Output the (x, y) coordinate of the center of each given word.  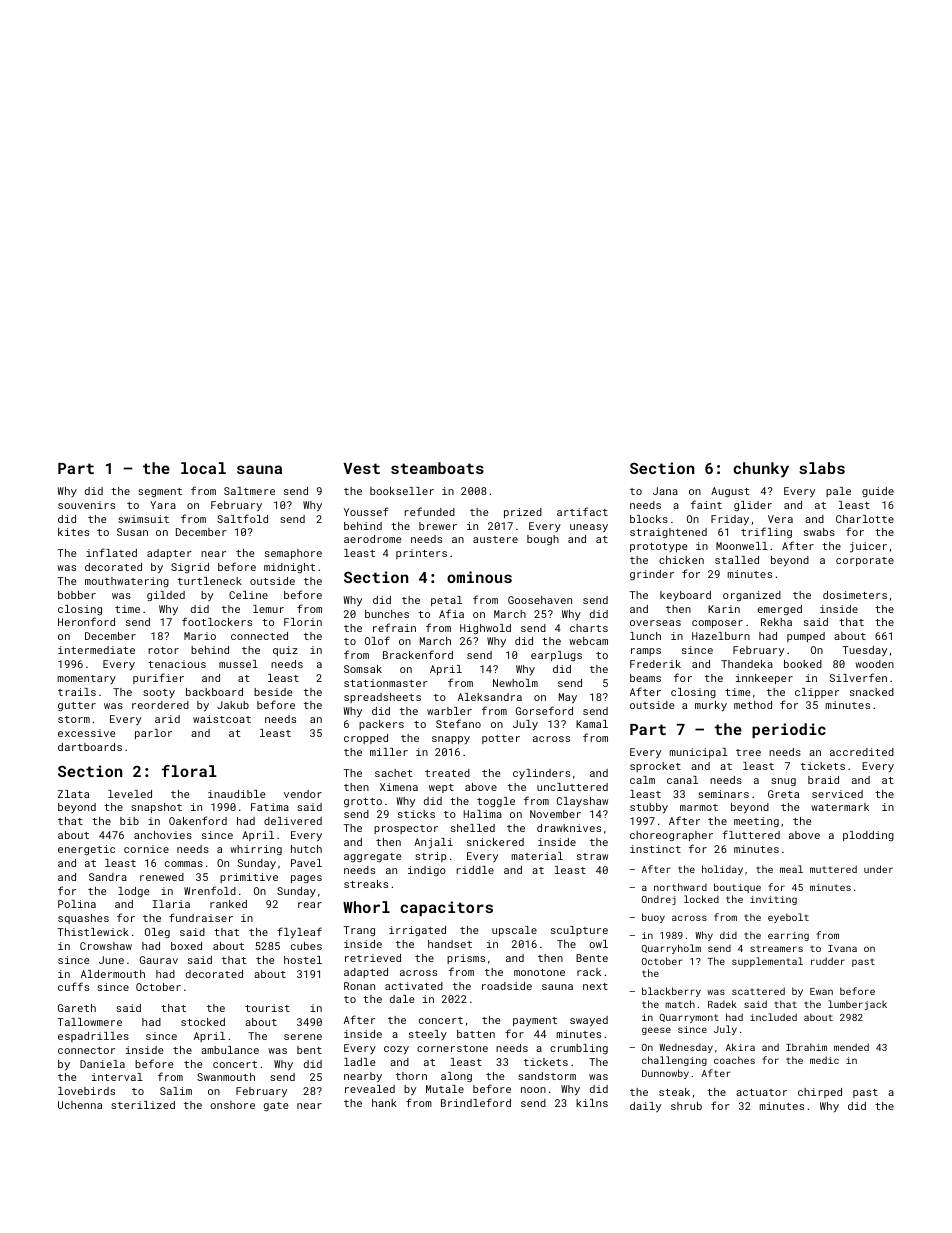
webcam (588, 641)
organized (752, 596)
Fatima (270, 807)
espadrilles (93, 1037)
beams (645, 678)
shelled (473, 828)
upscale (514, 931)
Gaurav (159, 960)
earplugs (556, 656)
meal (791, 869)
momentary (87, 679)
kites (73, 532)
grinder (652, 575)
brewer (438, 526)
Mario (200, 636)
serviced (837, 794)
